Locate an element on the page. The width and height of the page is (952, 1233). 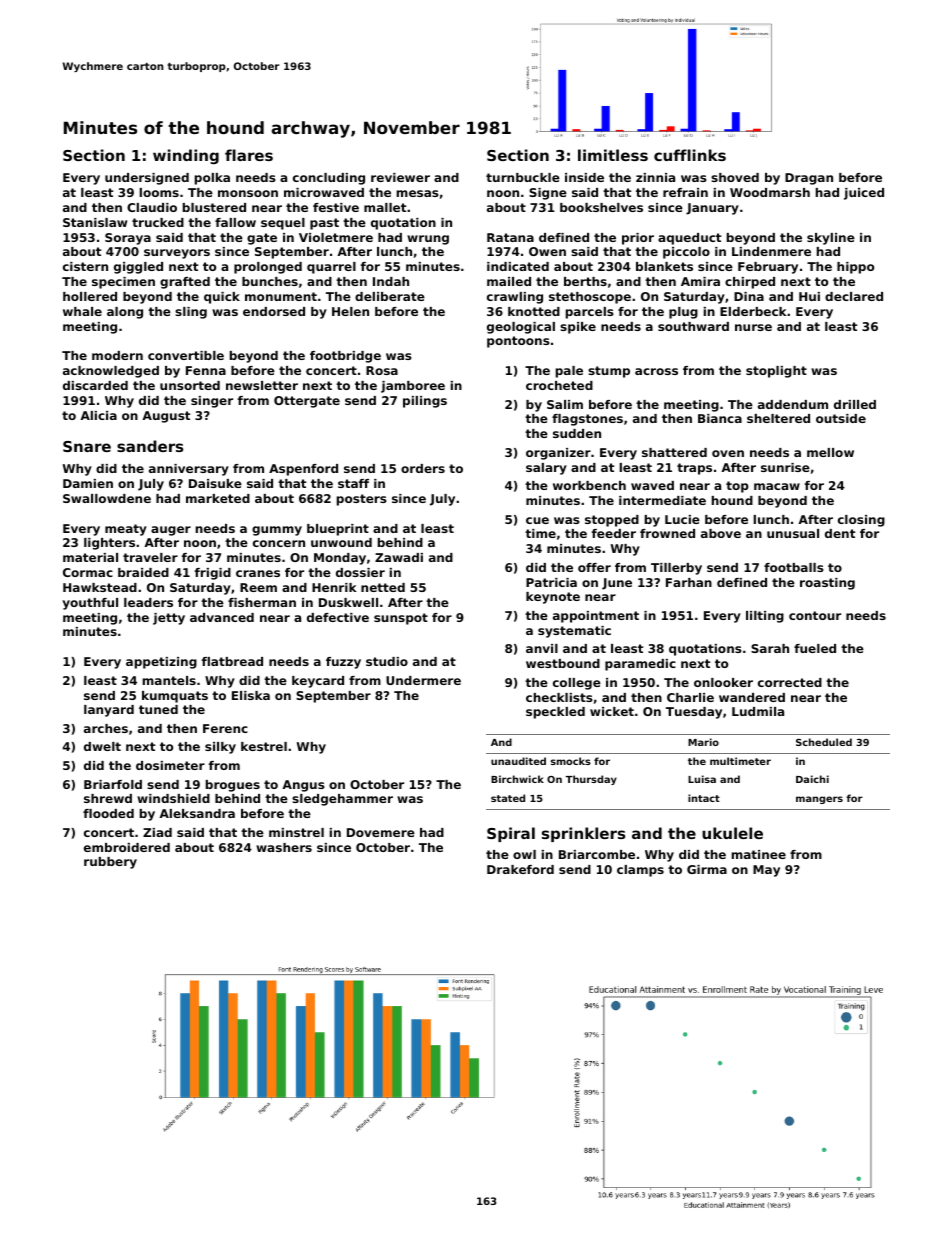
mangers is located at coordinates (819, 800).
